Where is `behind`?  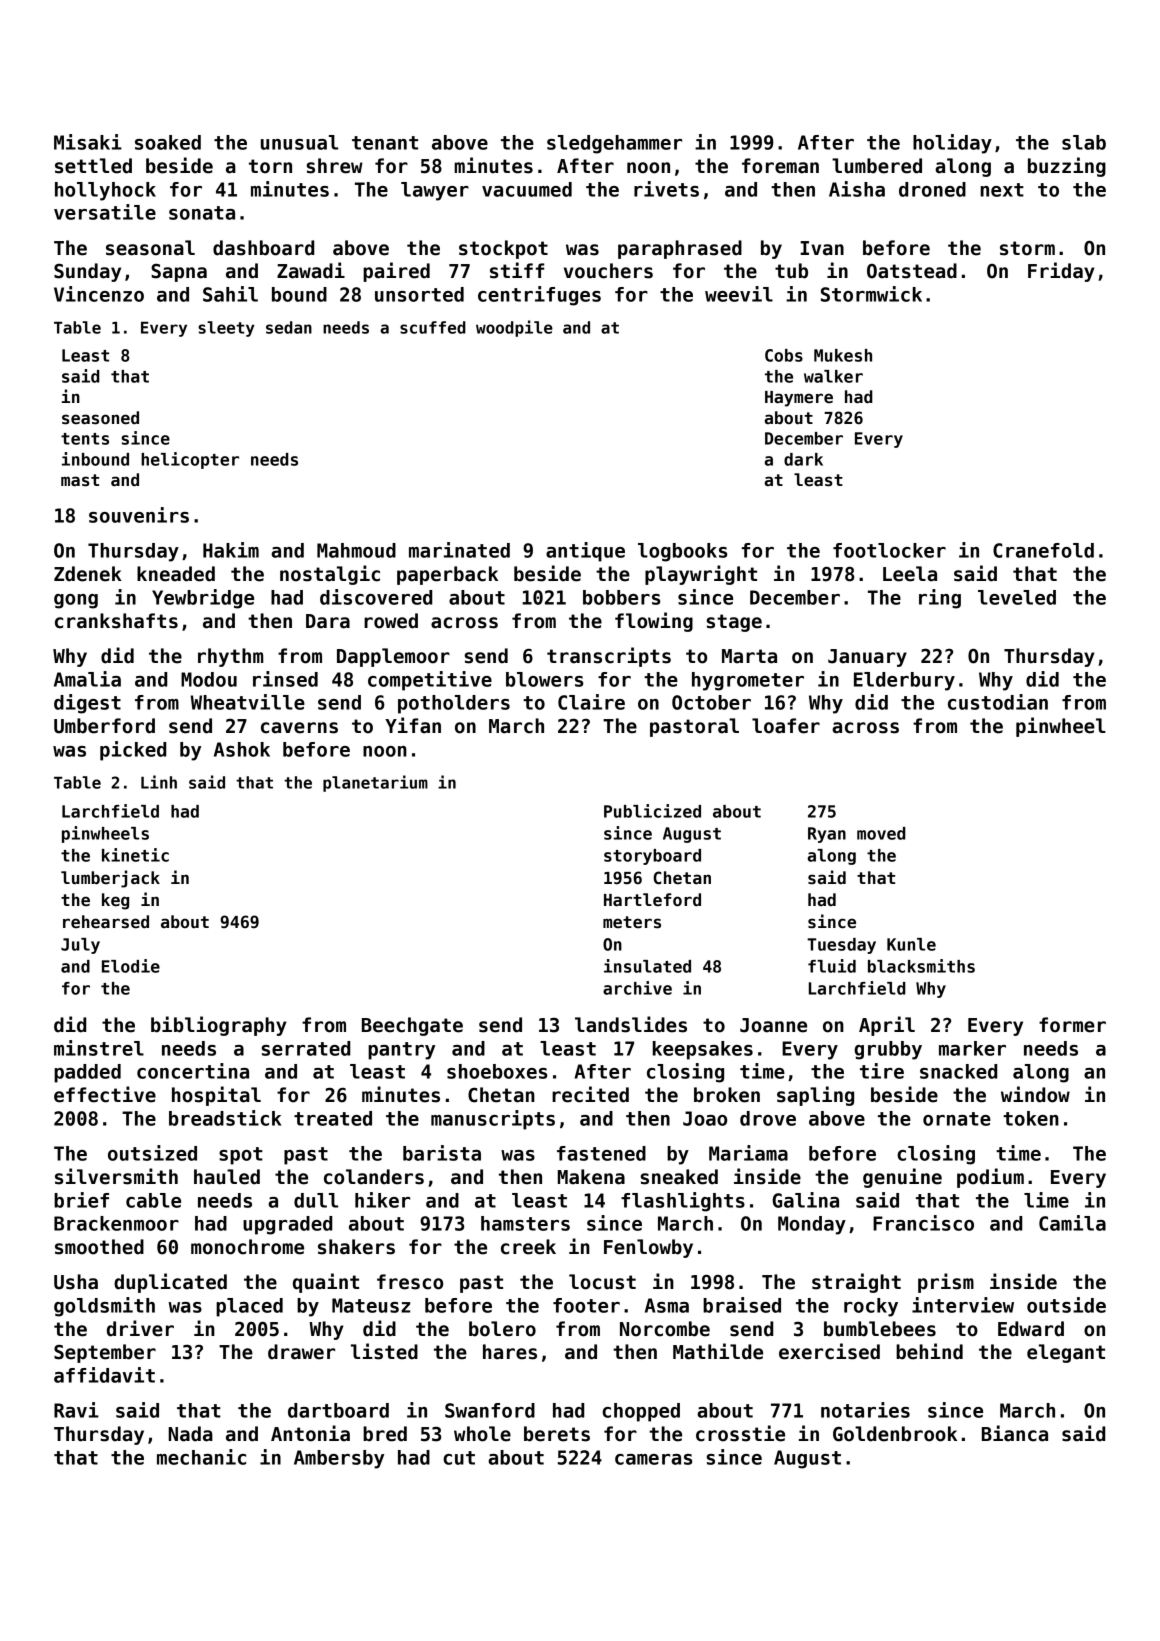
behind is located at coordinates (929, 1351).
